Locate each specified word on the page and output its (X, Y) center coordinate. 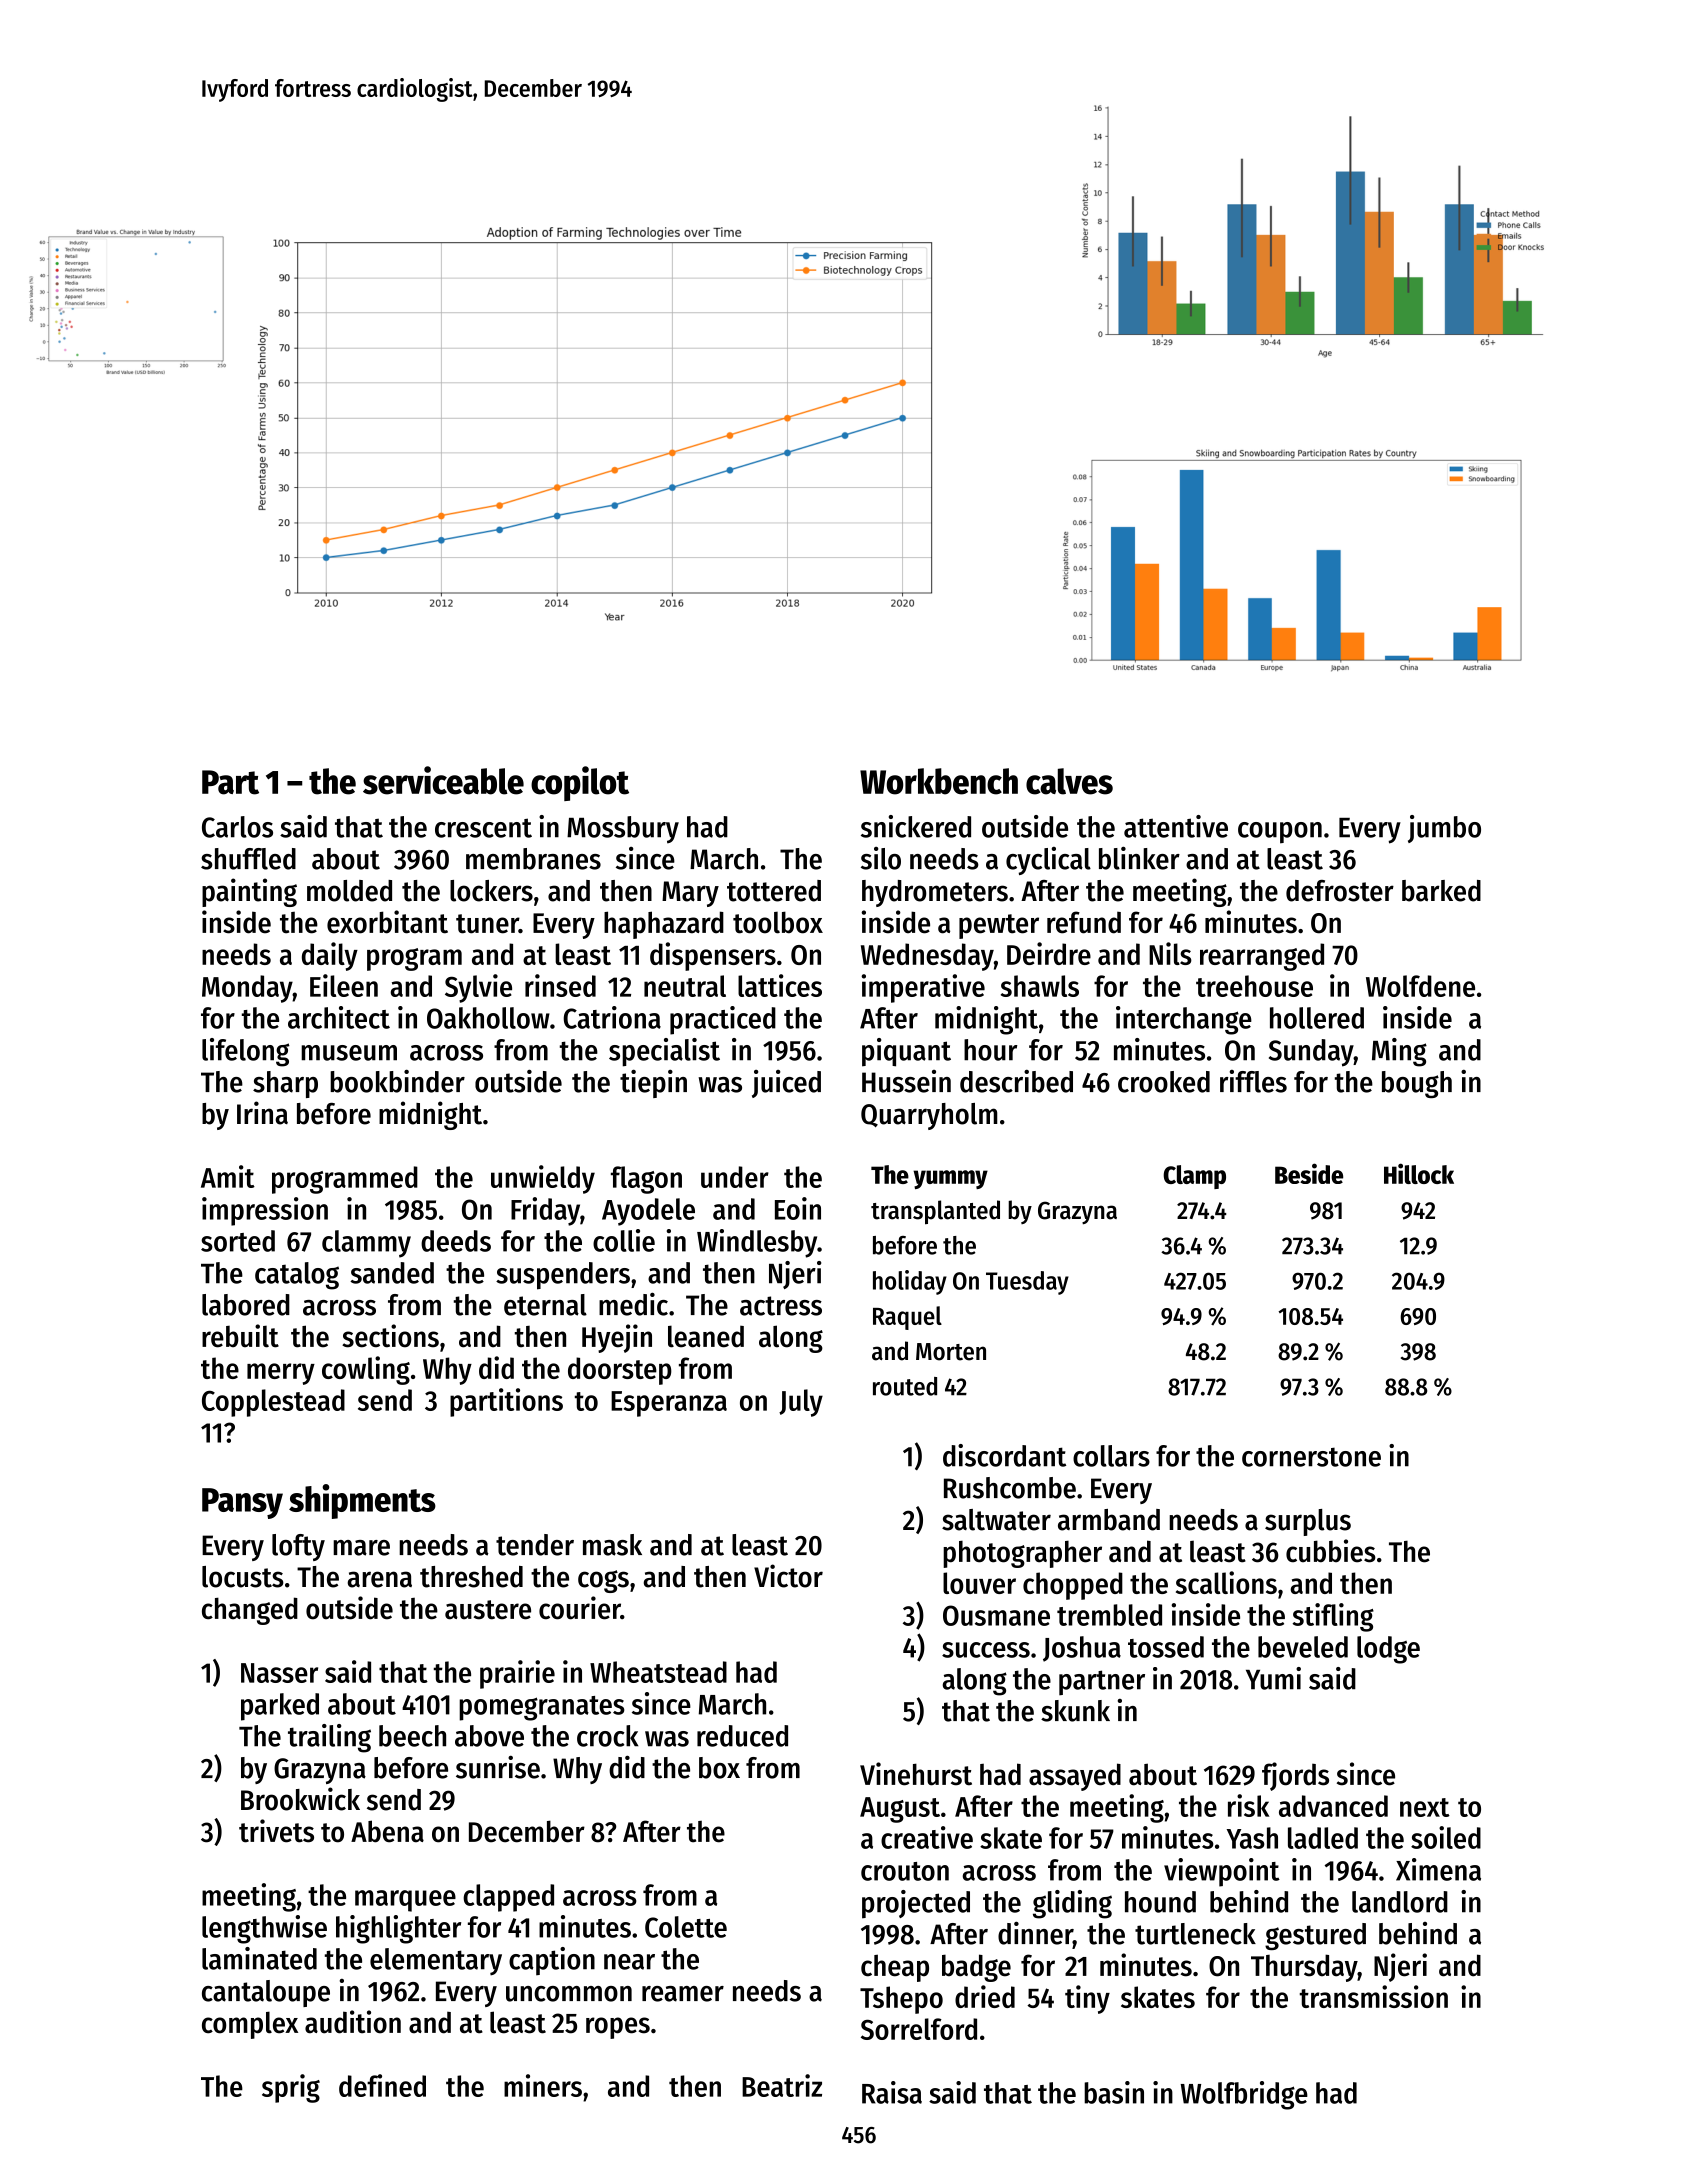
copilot (580, 783)
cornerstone (1311, 1457)
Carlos (237, 827)
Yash (1252, 1838)
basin (1114, 2092)
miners (543, 2085)
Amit (228, 1176)
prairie (517, 1674)
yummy (950, 1179)
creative (927, 1837)
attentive (1176, 826)
